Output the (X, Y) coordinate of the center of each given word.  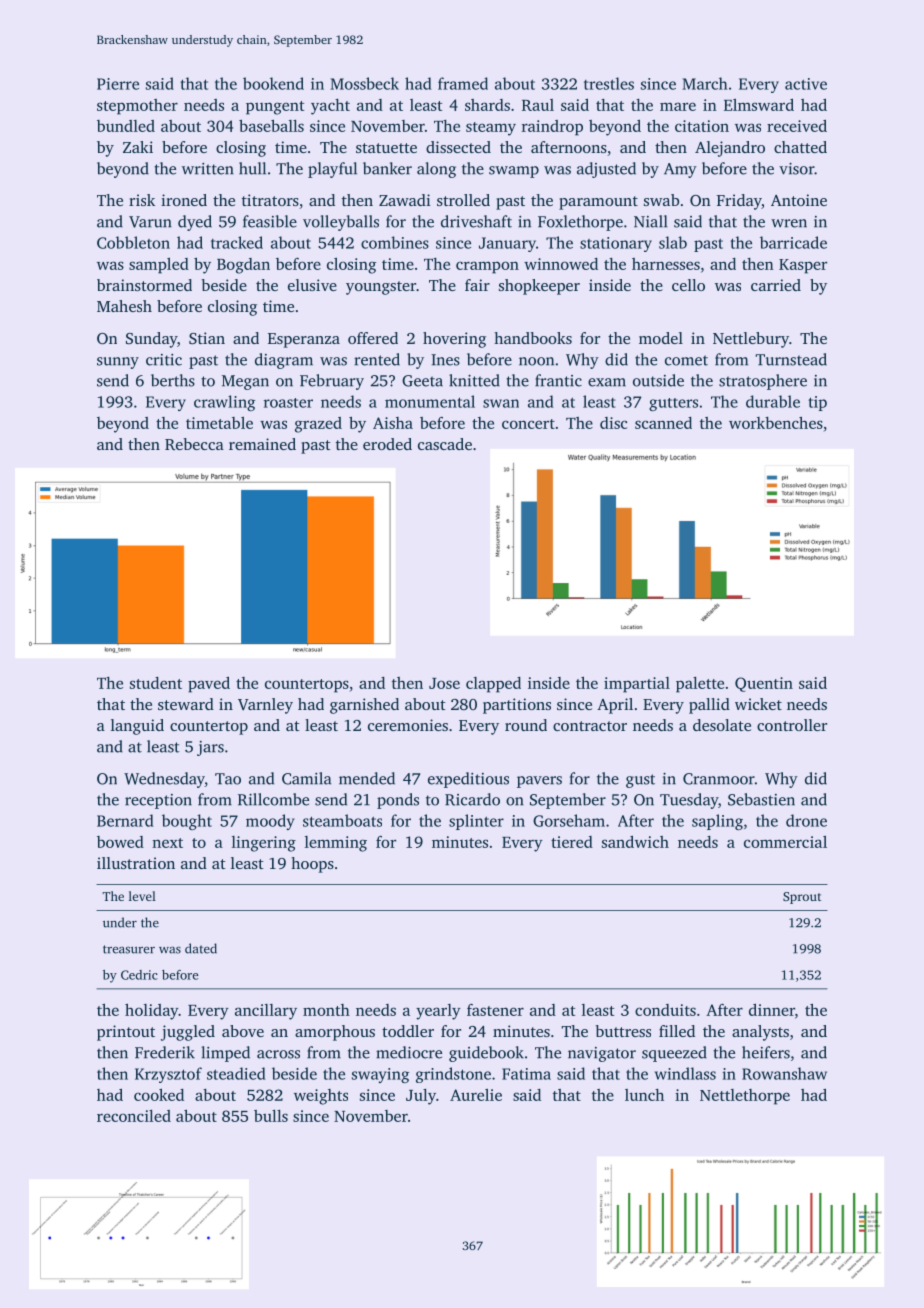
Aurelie (476, 1095)
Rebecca (194, 444)
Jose (444, 683)
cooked (159, 1095)
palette (700, 685)
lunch (644, 1095)
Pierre (118, 84)
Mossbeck (364, 83)
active (806, 84)
